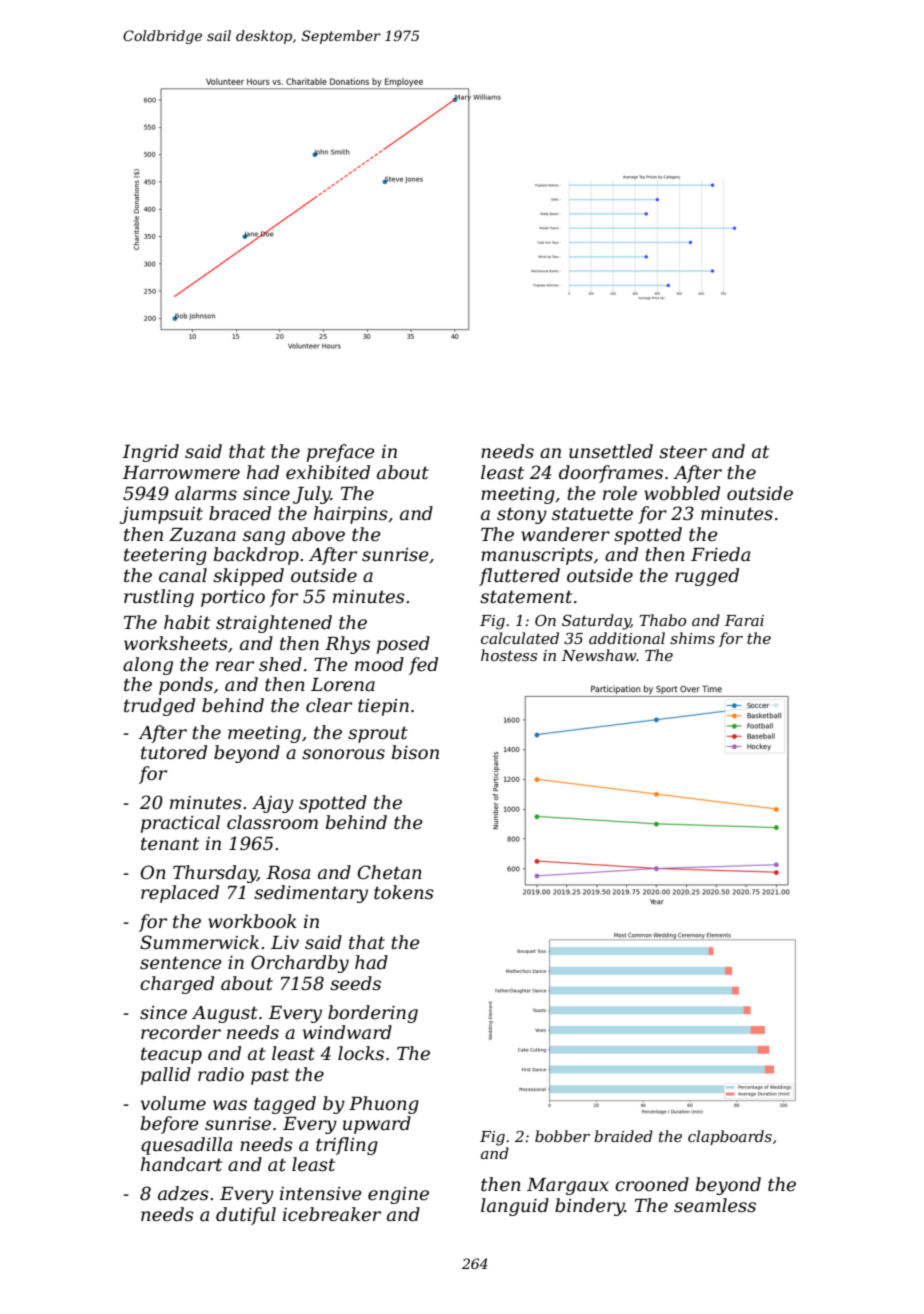 This document has width=924, height=1314. What do you see at coordinates (611, 451) in the document?
I see `unsettled` at bounding box center [611, 451].
